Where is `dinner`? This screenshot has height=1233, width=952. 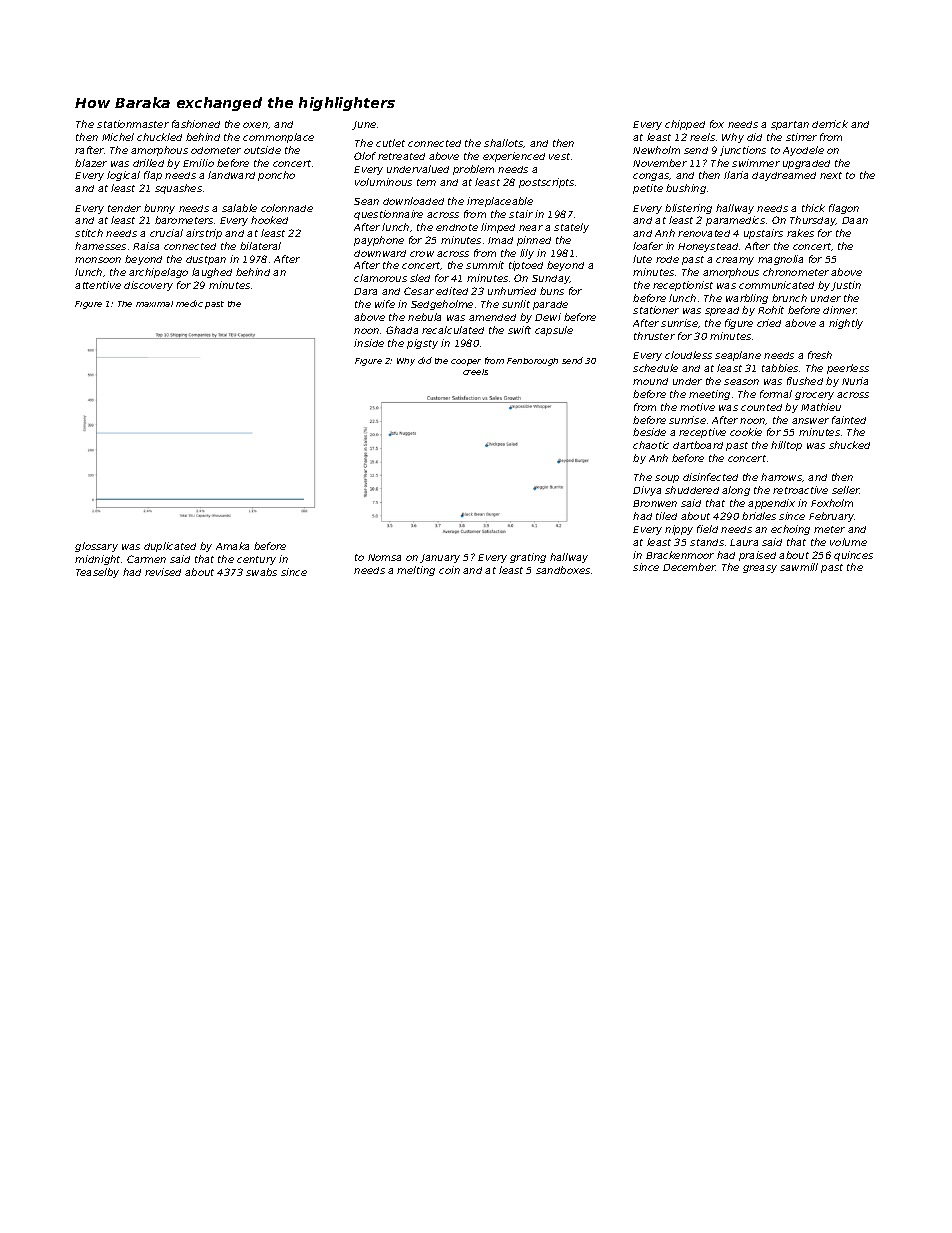 dinner is located at coordinates (839, 310).
